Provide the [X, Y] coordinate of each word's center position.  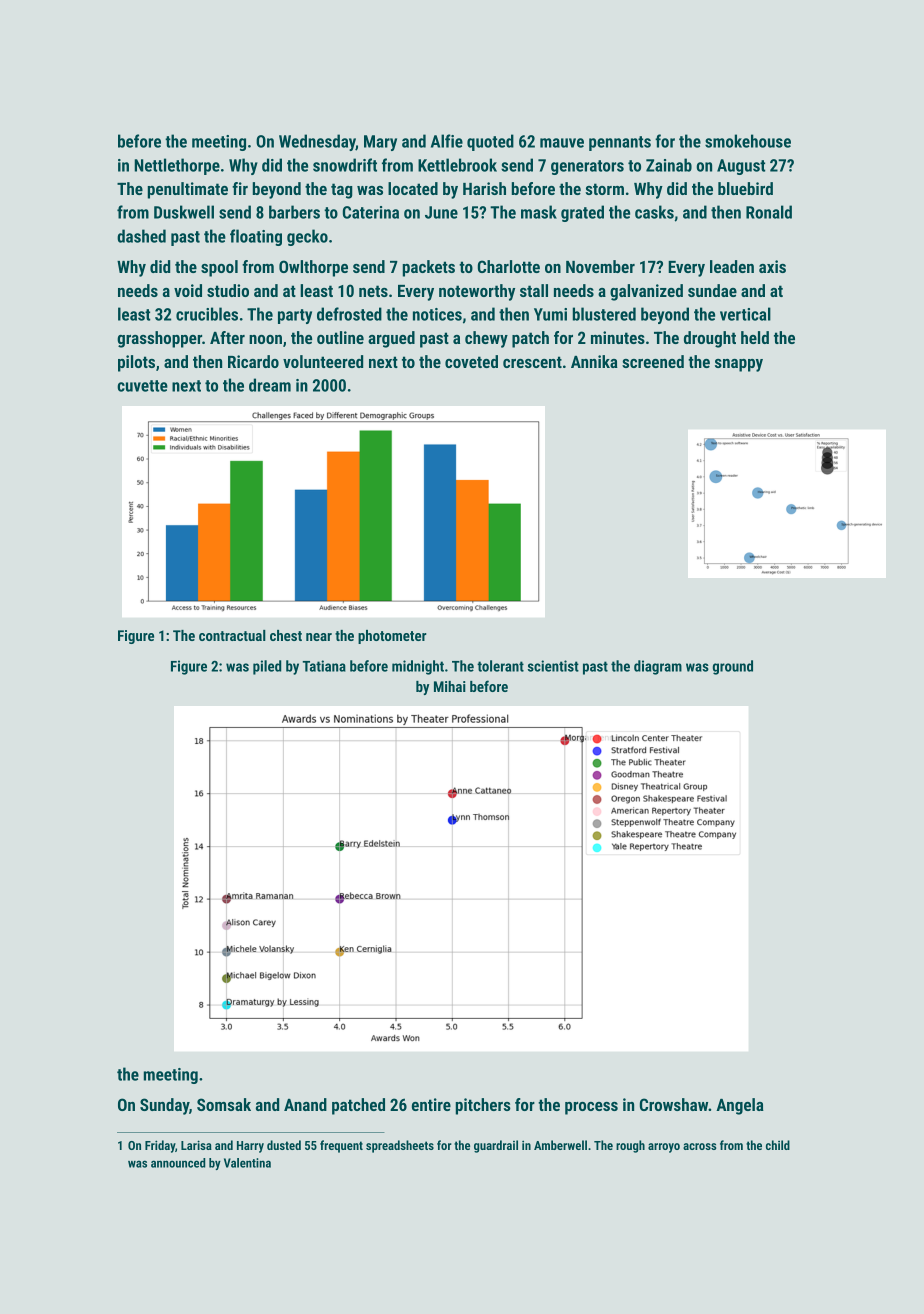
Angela [740, 1106]
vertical [745, 314]
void [188, 290]
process [591, 1108]
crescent [532, 362]
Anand [305, 1104]
